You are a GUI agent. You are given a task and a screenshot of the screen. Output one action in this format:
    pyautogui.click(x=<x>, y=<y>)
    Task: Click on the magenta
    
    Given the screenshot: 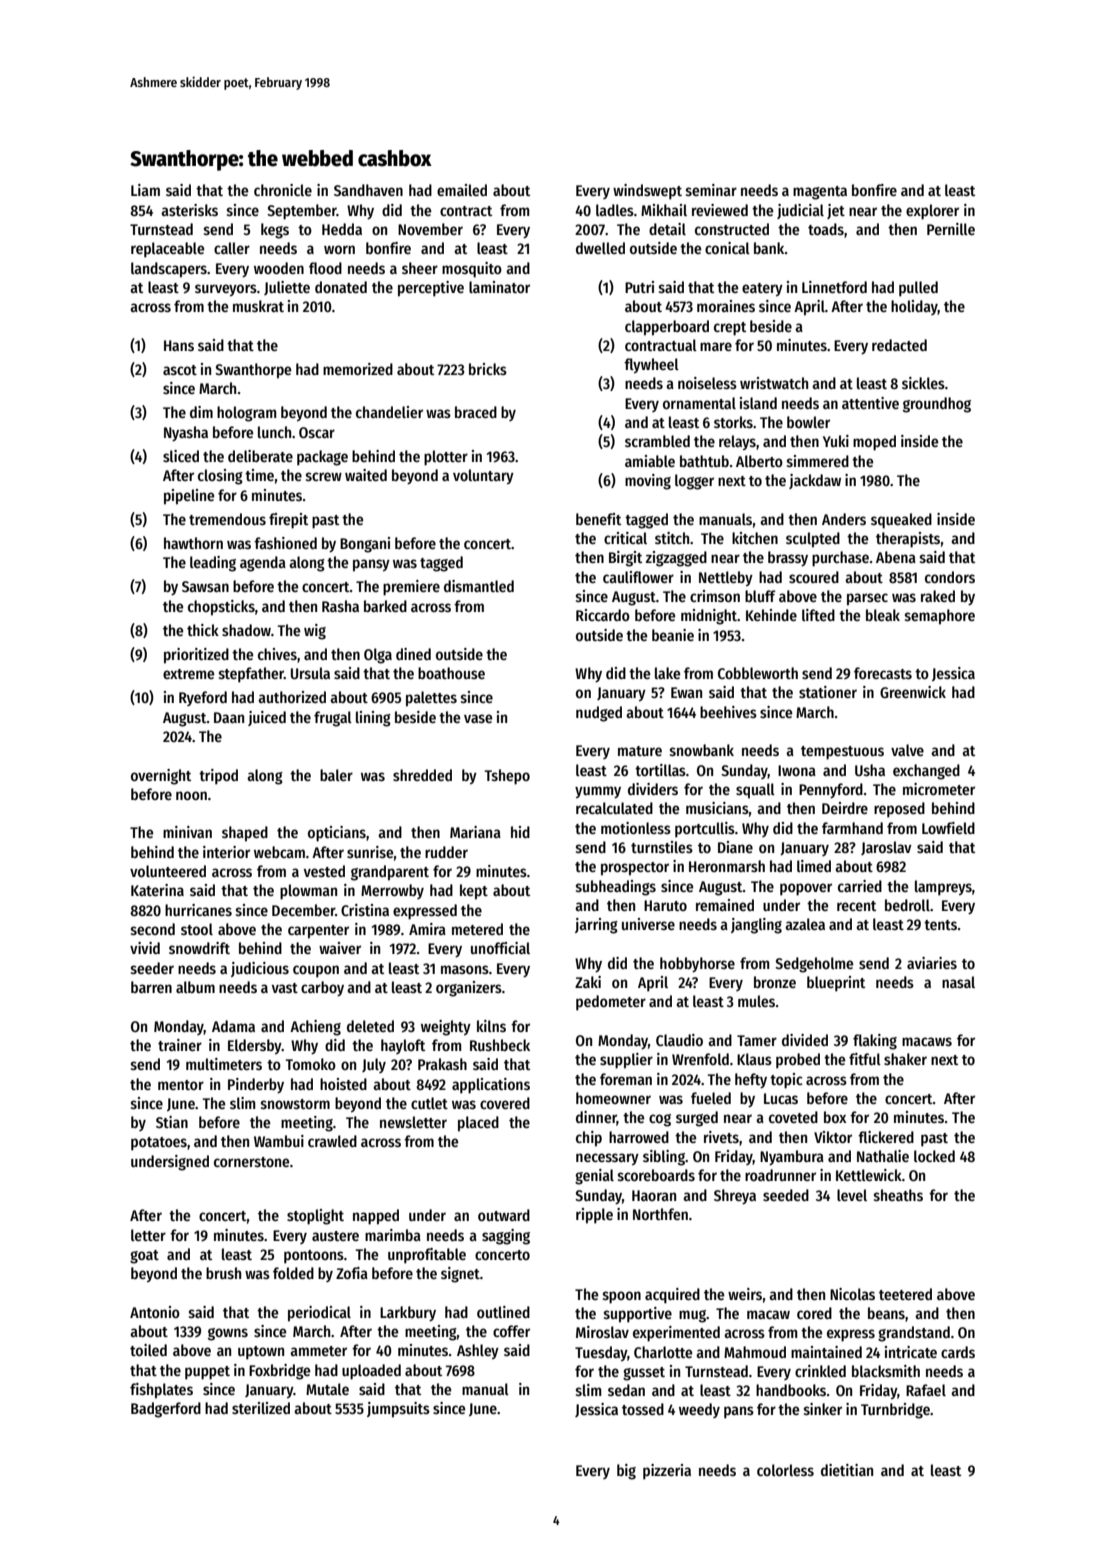 What is the action you would take?
    pyautogui.click(x=820, y=193)
